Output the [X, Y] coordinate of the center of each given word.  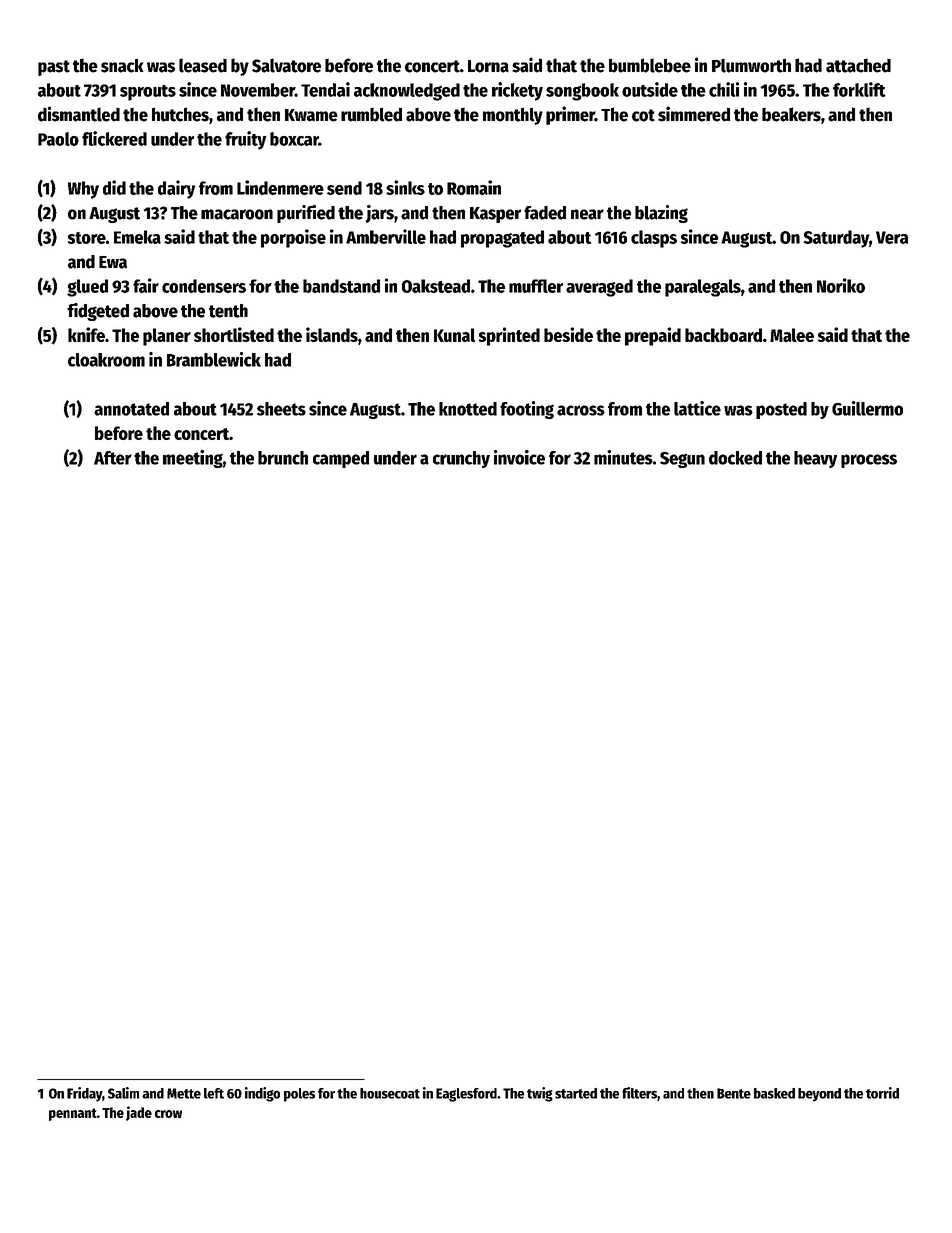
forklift [859, 89]
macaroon [237, 214]
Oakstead [436, 286]
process [869, 461]
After [113, 458]
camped [341, 459]
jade [139, 1113]
